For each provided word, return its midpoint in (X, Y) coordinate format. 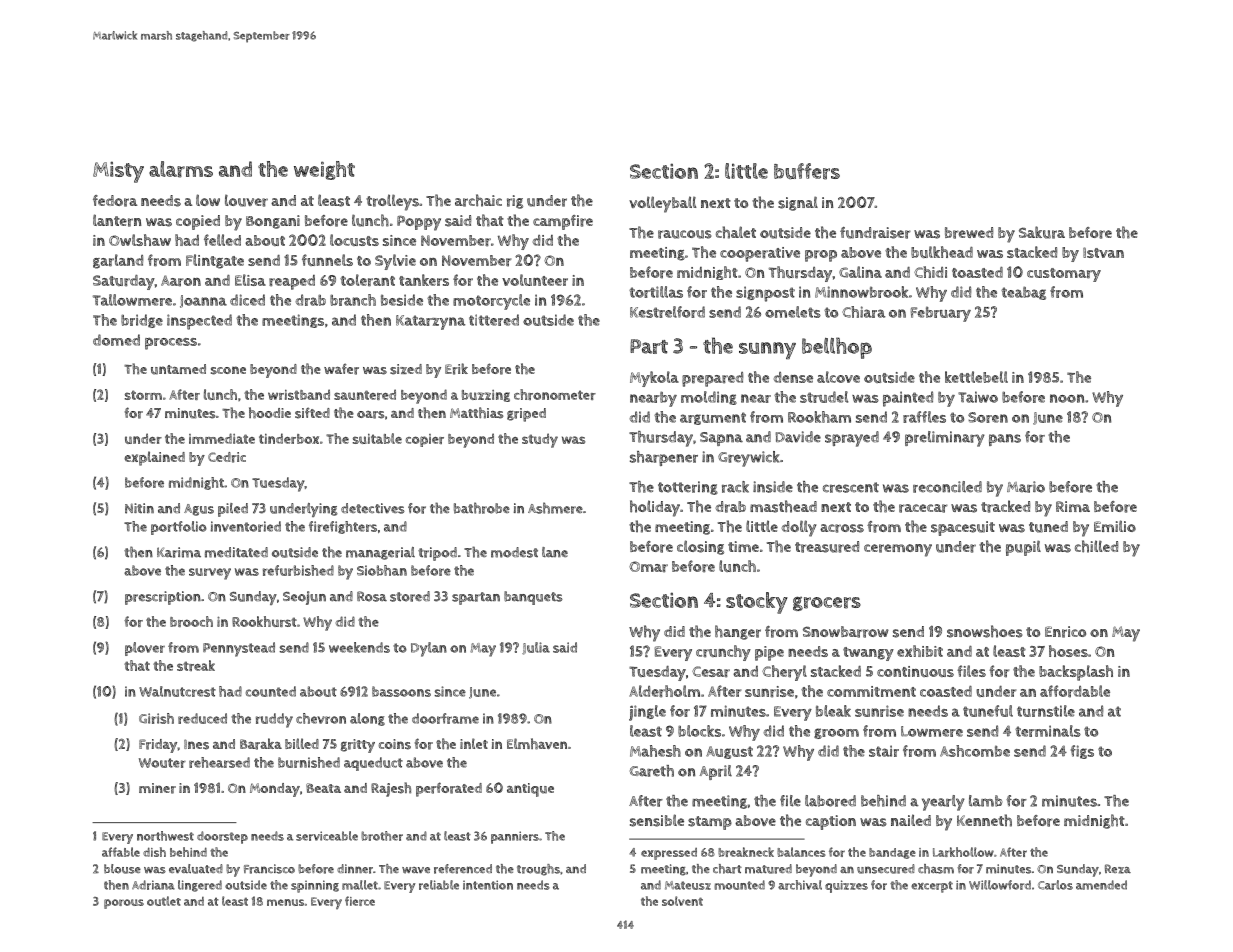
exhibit (920, 651)
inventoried (246, 526)
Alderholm (664, 691)
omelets (793, 312)
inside (773, 487)
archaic (478, 200)
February (941, 314)
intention (488, 885)
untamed (178, 369)
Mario (1026, 487)
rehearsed (219, 762)
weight (324, 170)
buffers (807, 171)
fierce (360, 901)
